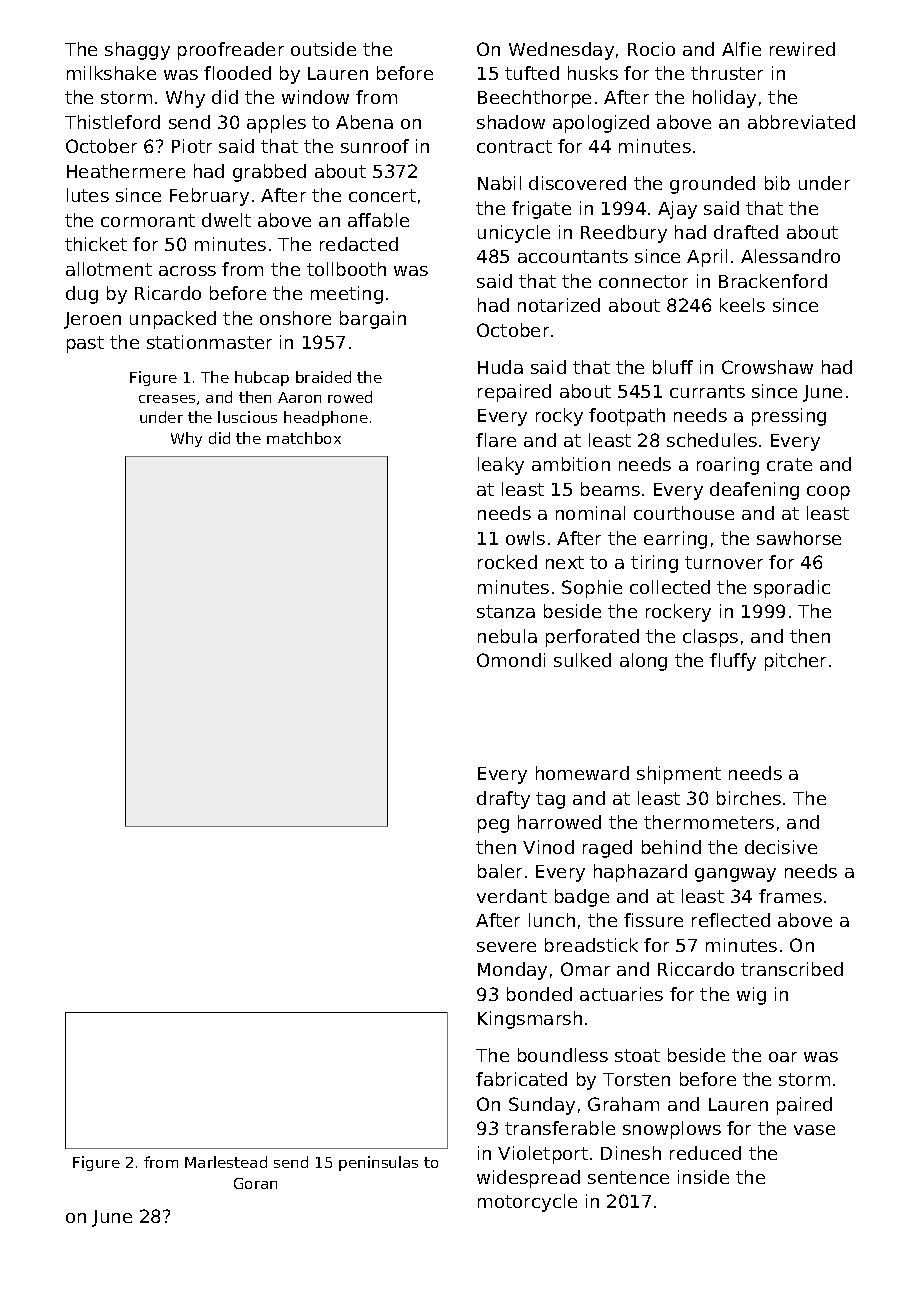 The image size is (924, 1308). What do you see at coordinates (255, 1183) in the document?
I see `Goran` at bounding box center [255, 1183].
